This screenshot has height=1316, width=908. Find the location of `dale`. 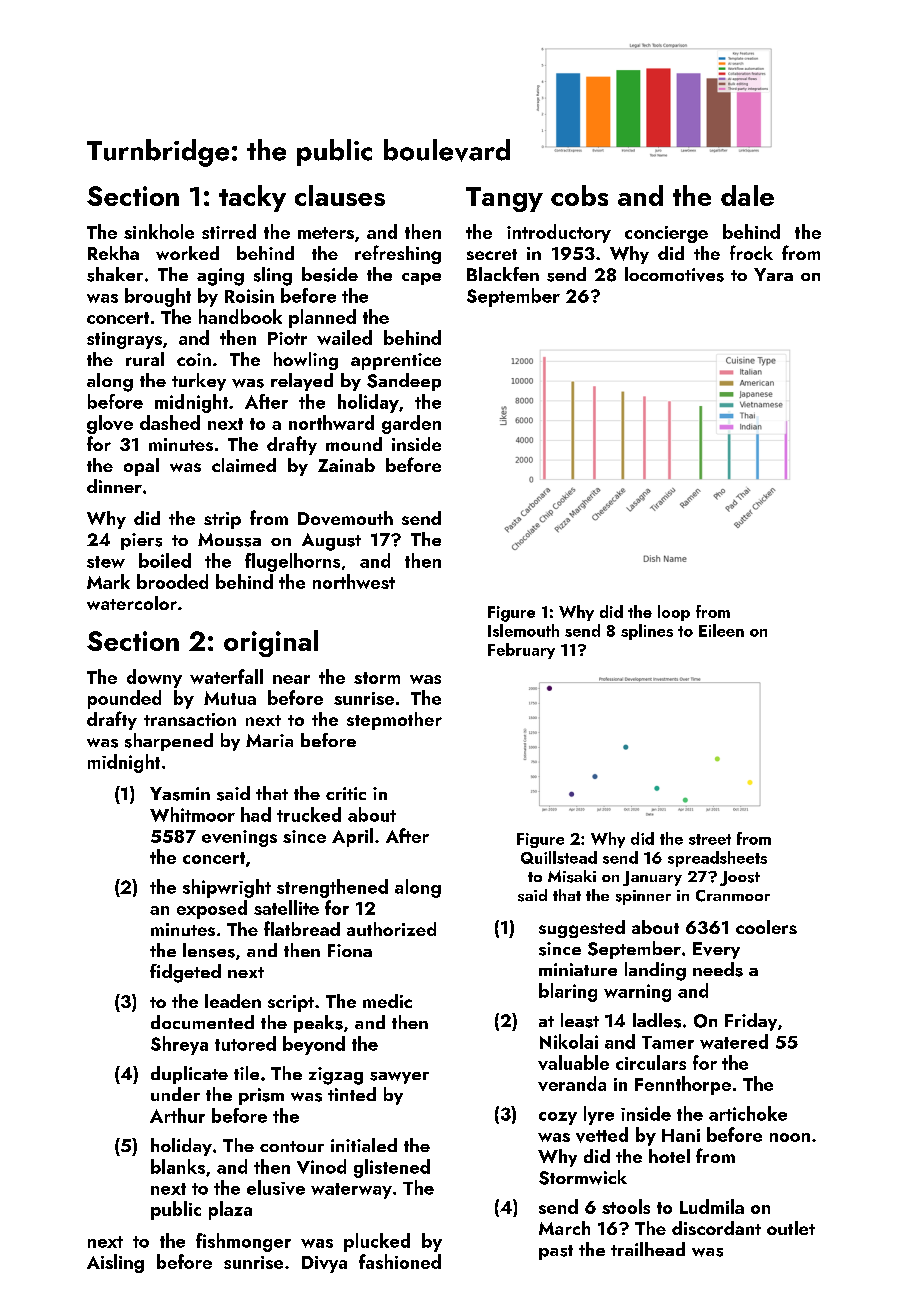

dale is located at coordinates (747, 195).
